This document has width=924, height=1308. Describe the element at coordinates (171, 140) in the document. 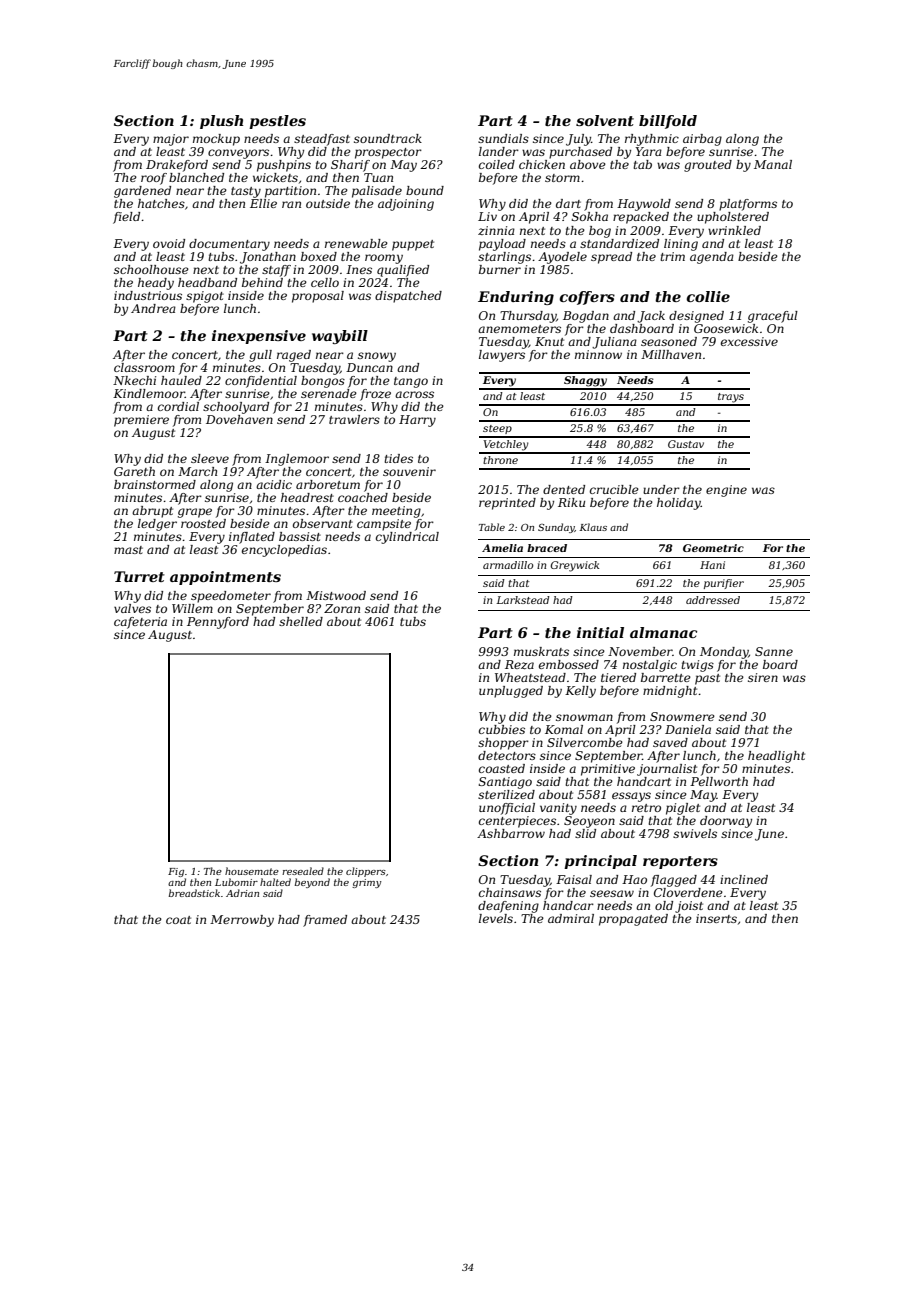

I see `major` at that location.
